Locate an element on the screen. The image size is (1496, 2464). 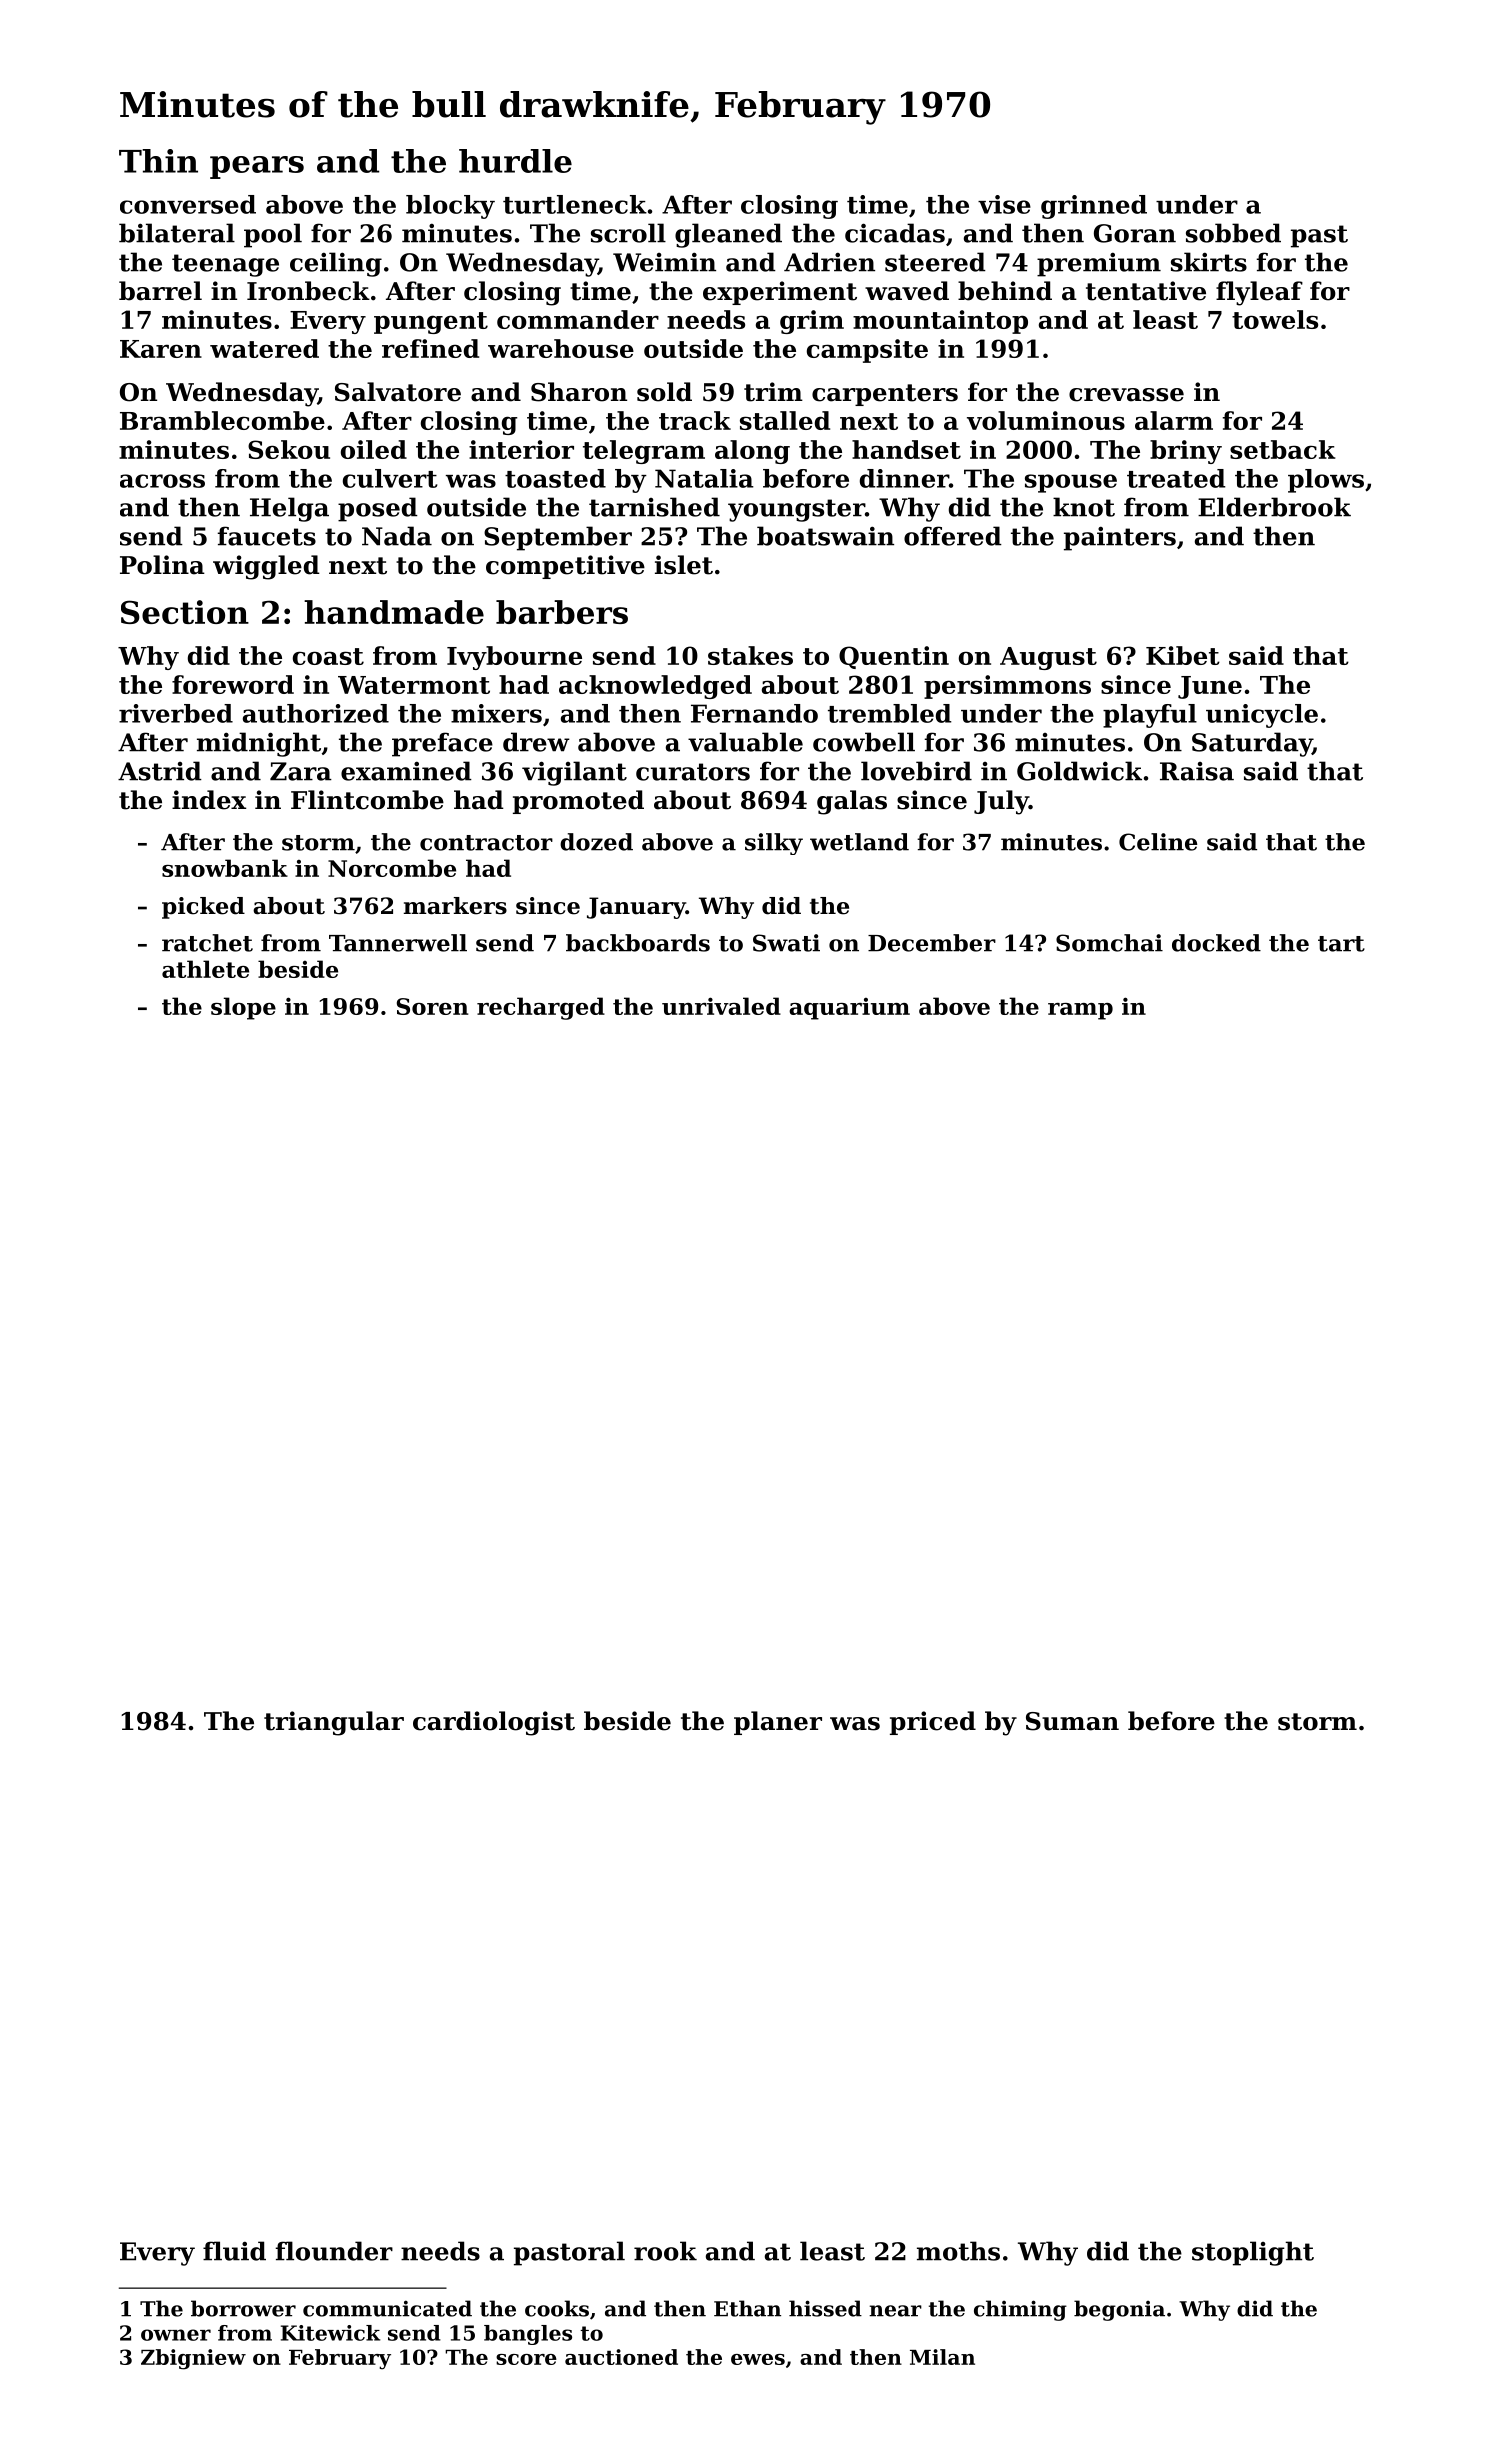
Suman is located at coordinates (1072, 1721).
